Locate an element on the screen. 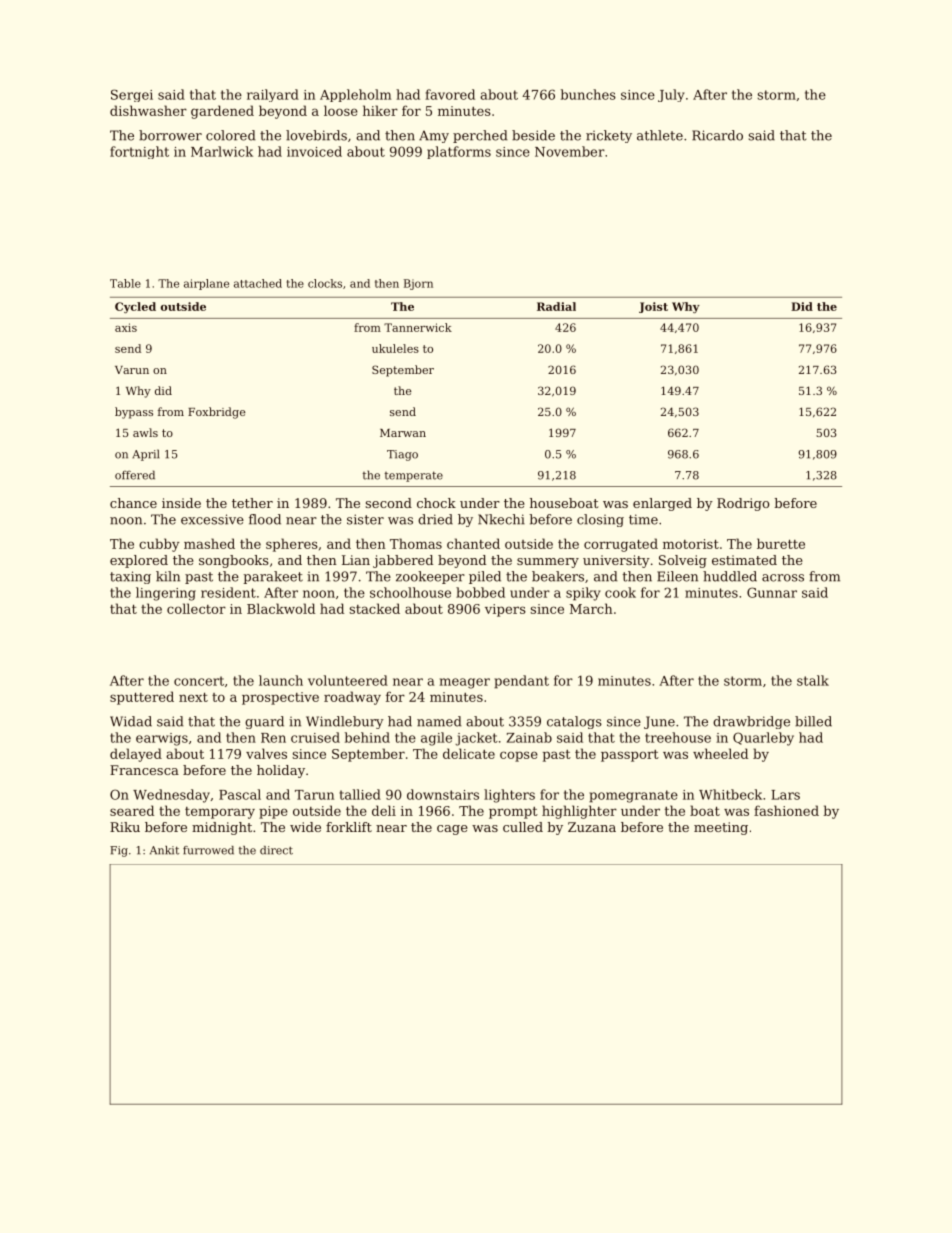 The image size is (952, 1233). chock is located at coordinates (436, 503).
